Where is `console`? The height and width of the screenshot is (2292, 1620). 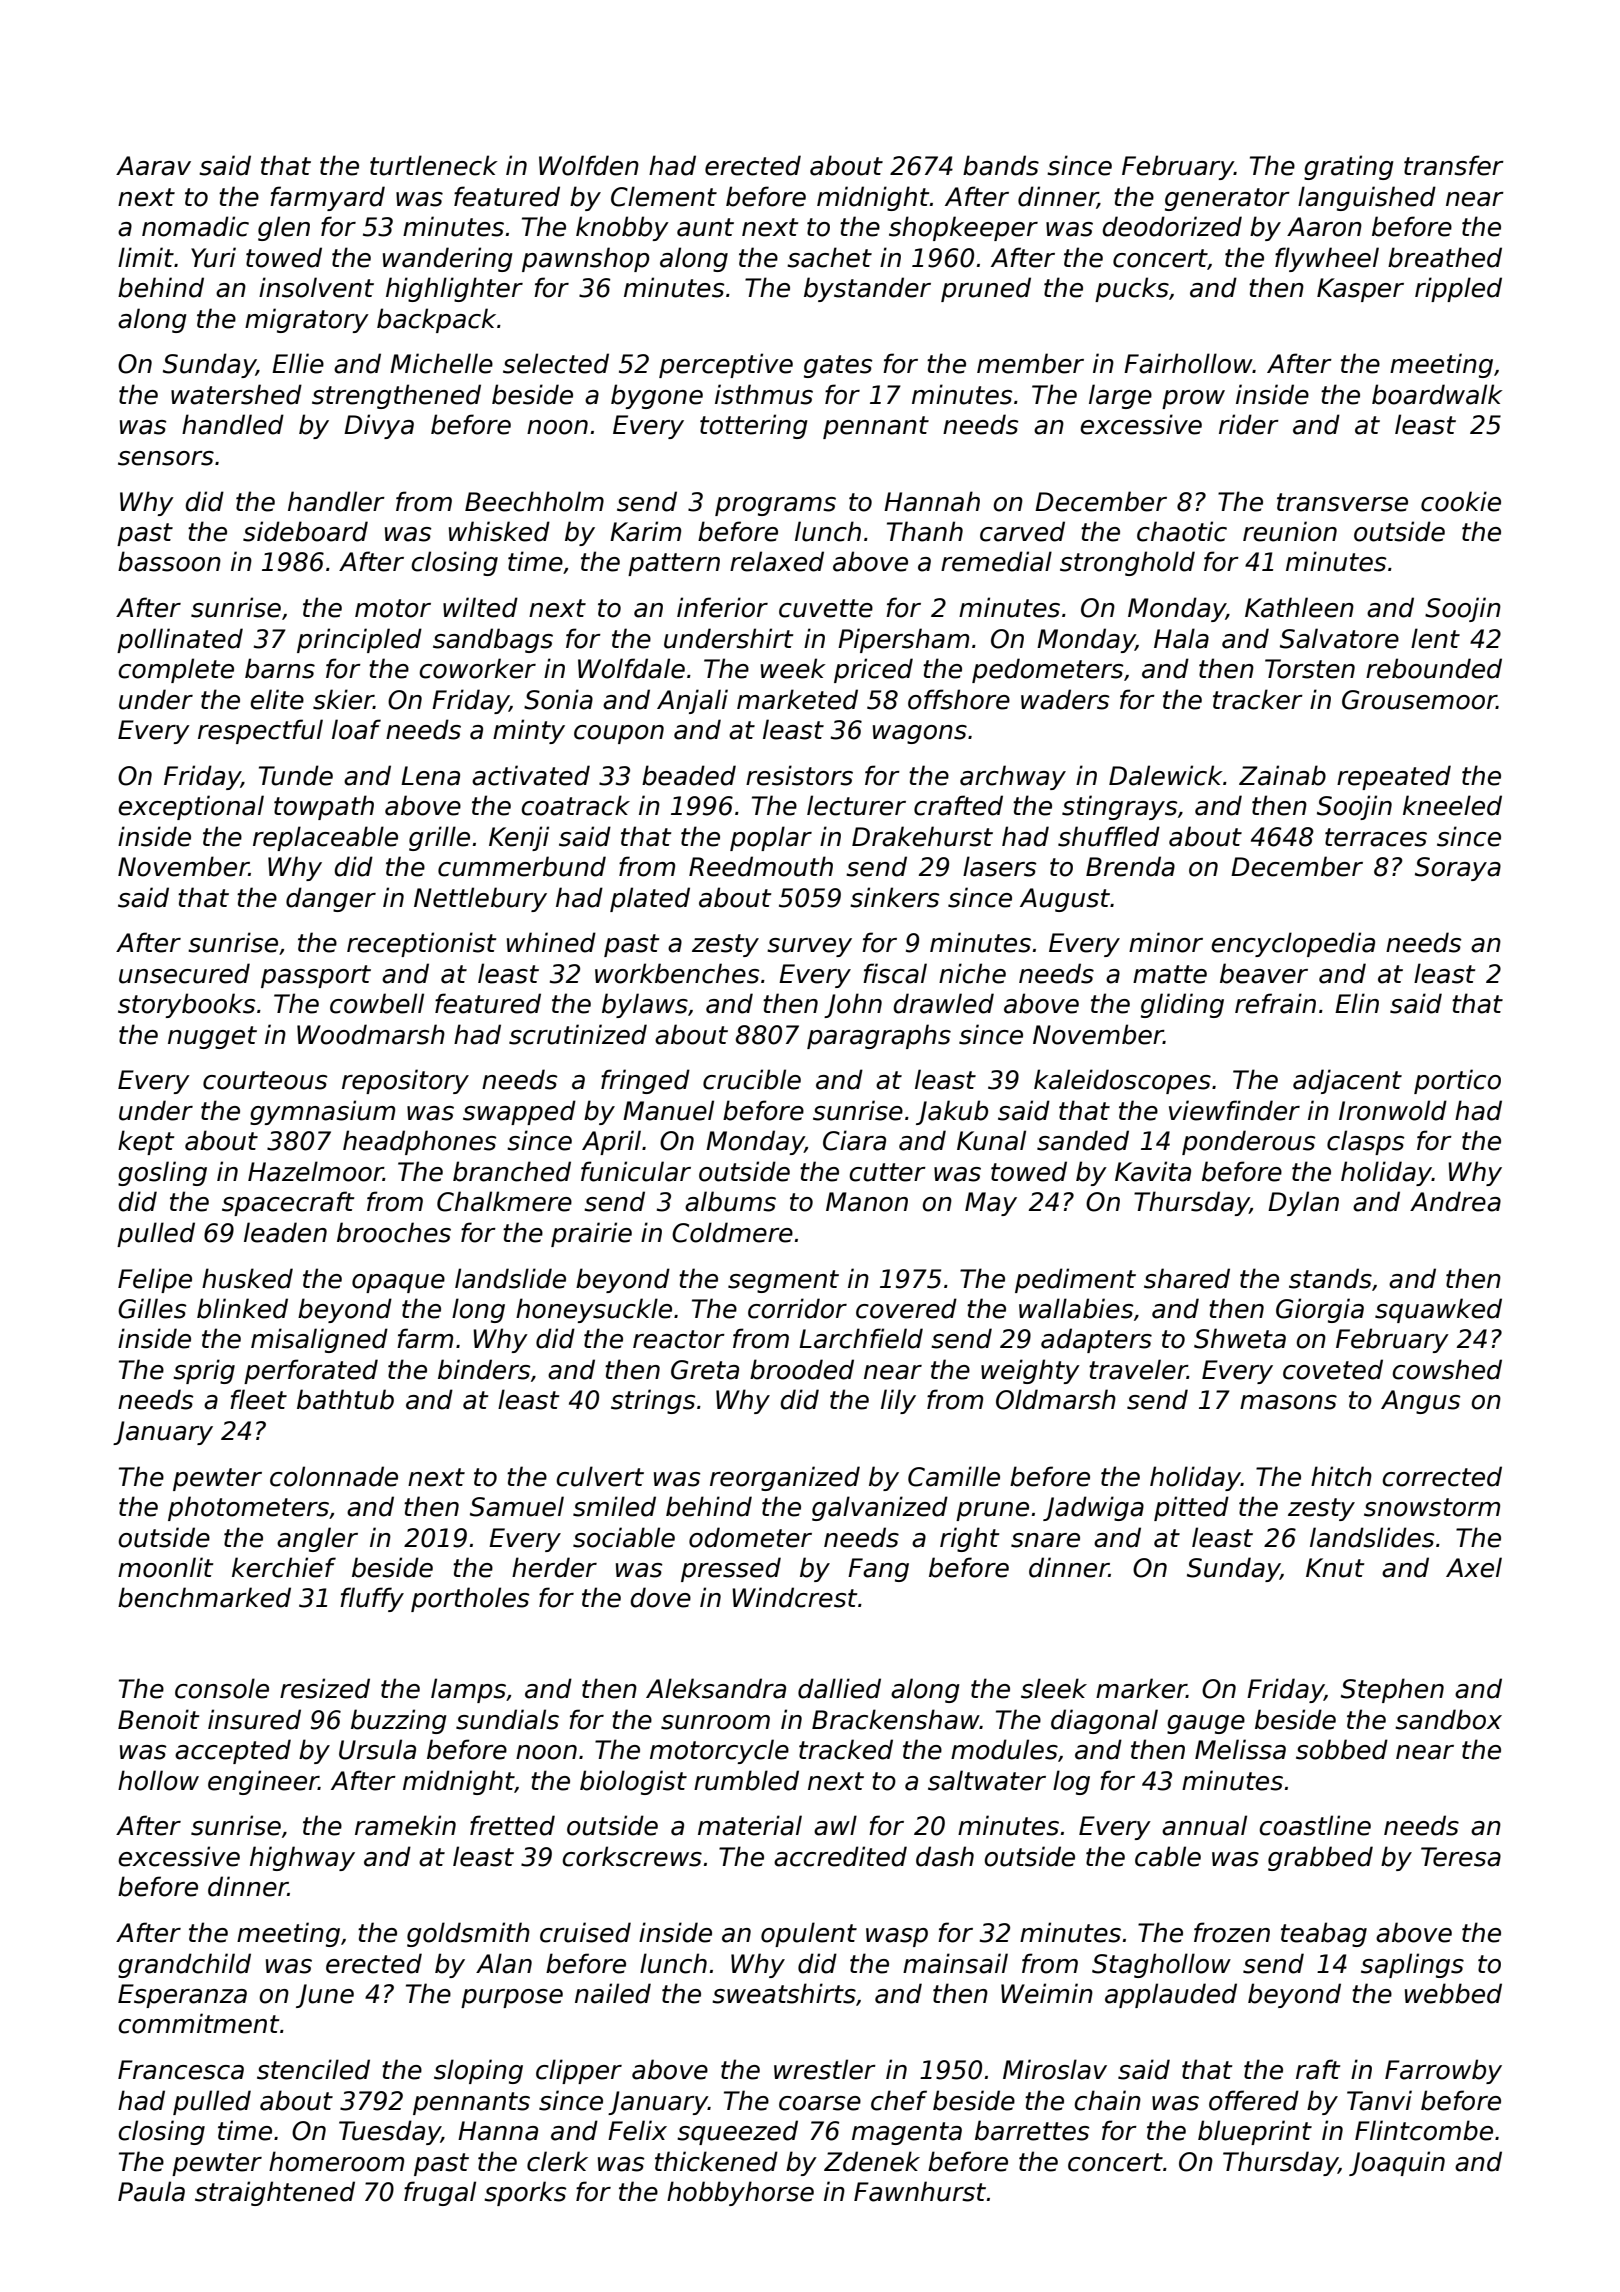
console is located at coordinates (222, 1688).
